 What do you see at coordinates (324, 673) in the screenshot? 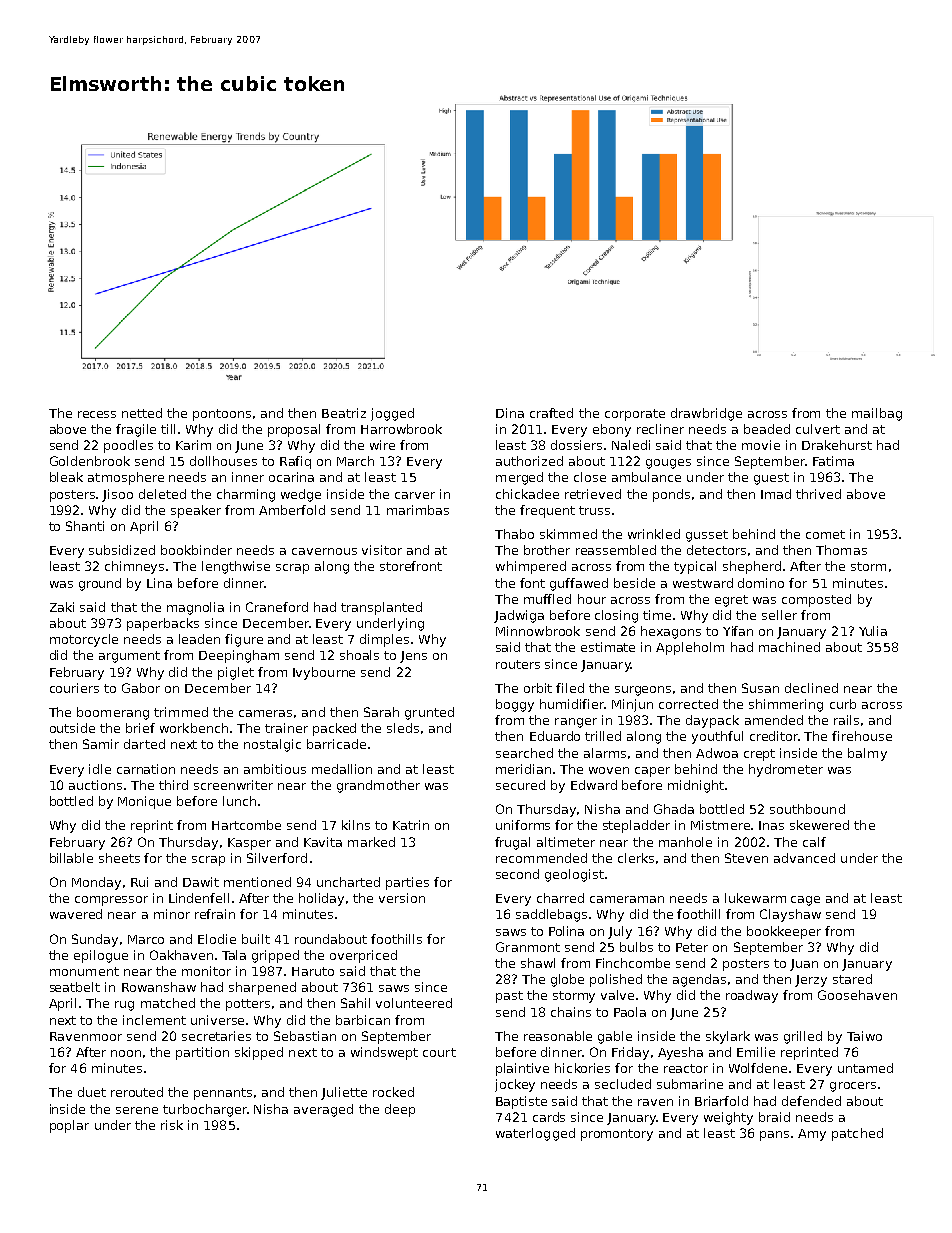
I see `Ivybourne` at bounding box center [324, 673].
